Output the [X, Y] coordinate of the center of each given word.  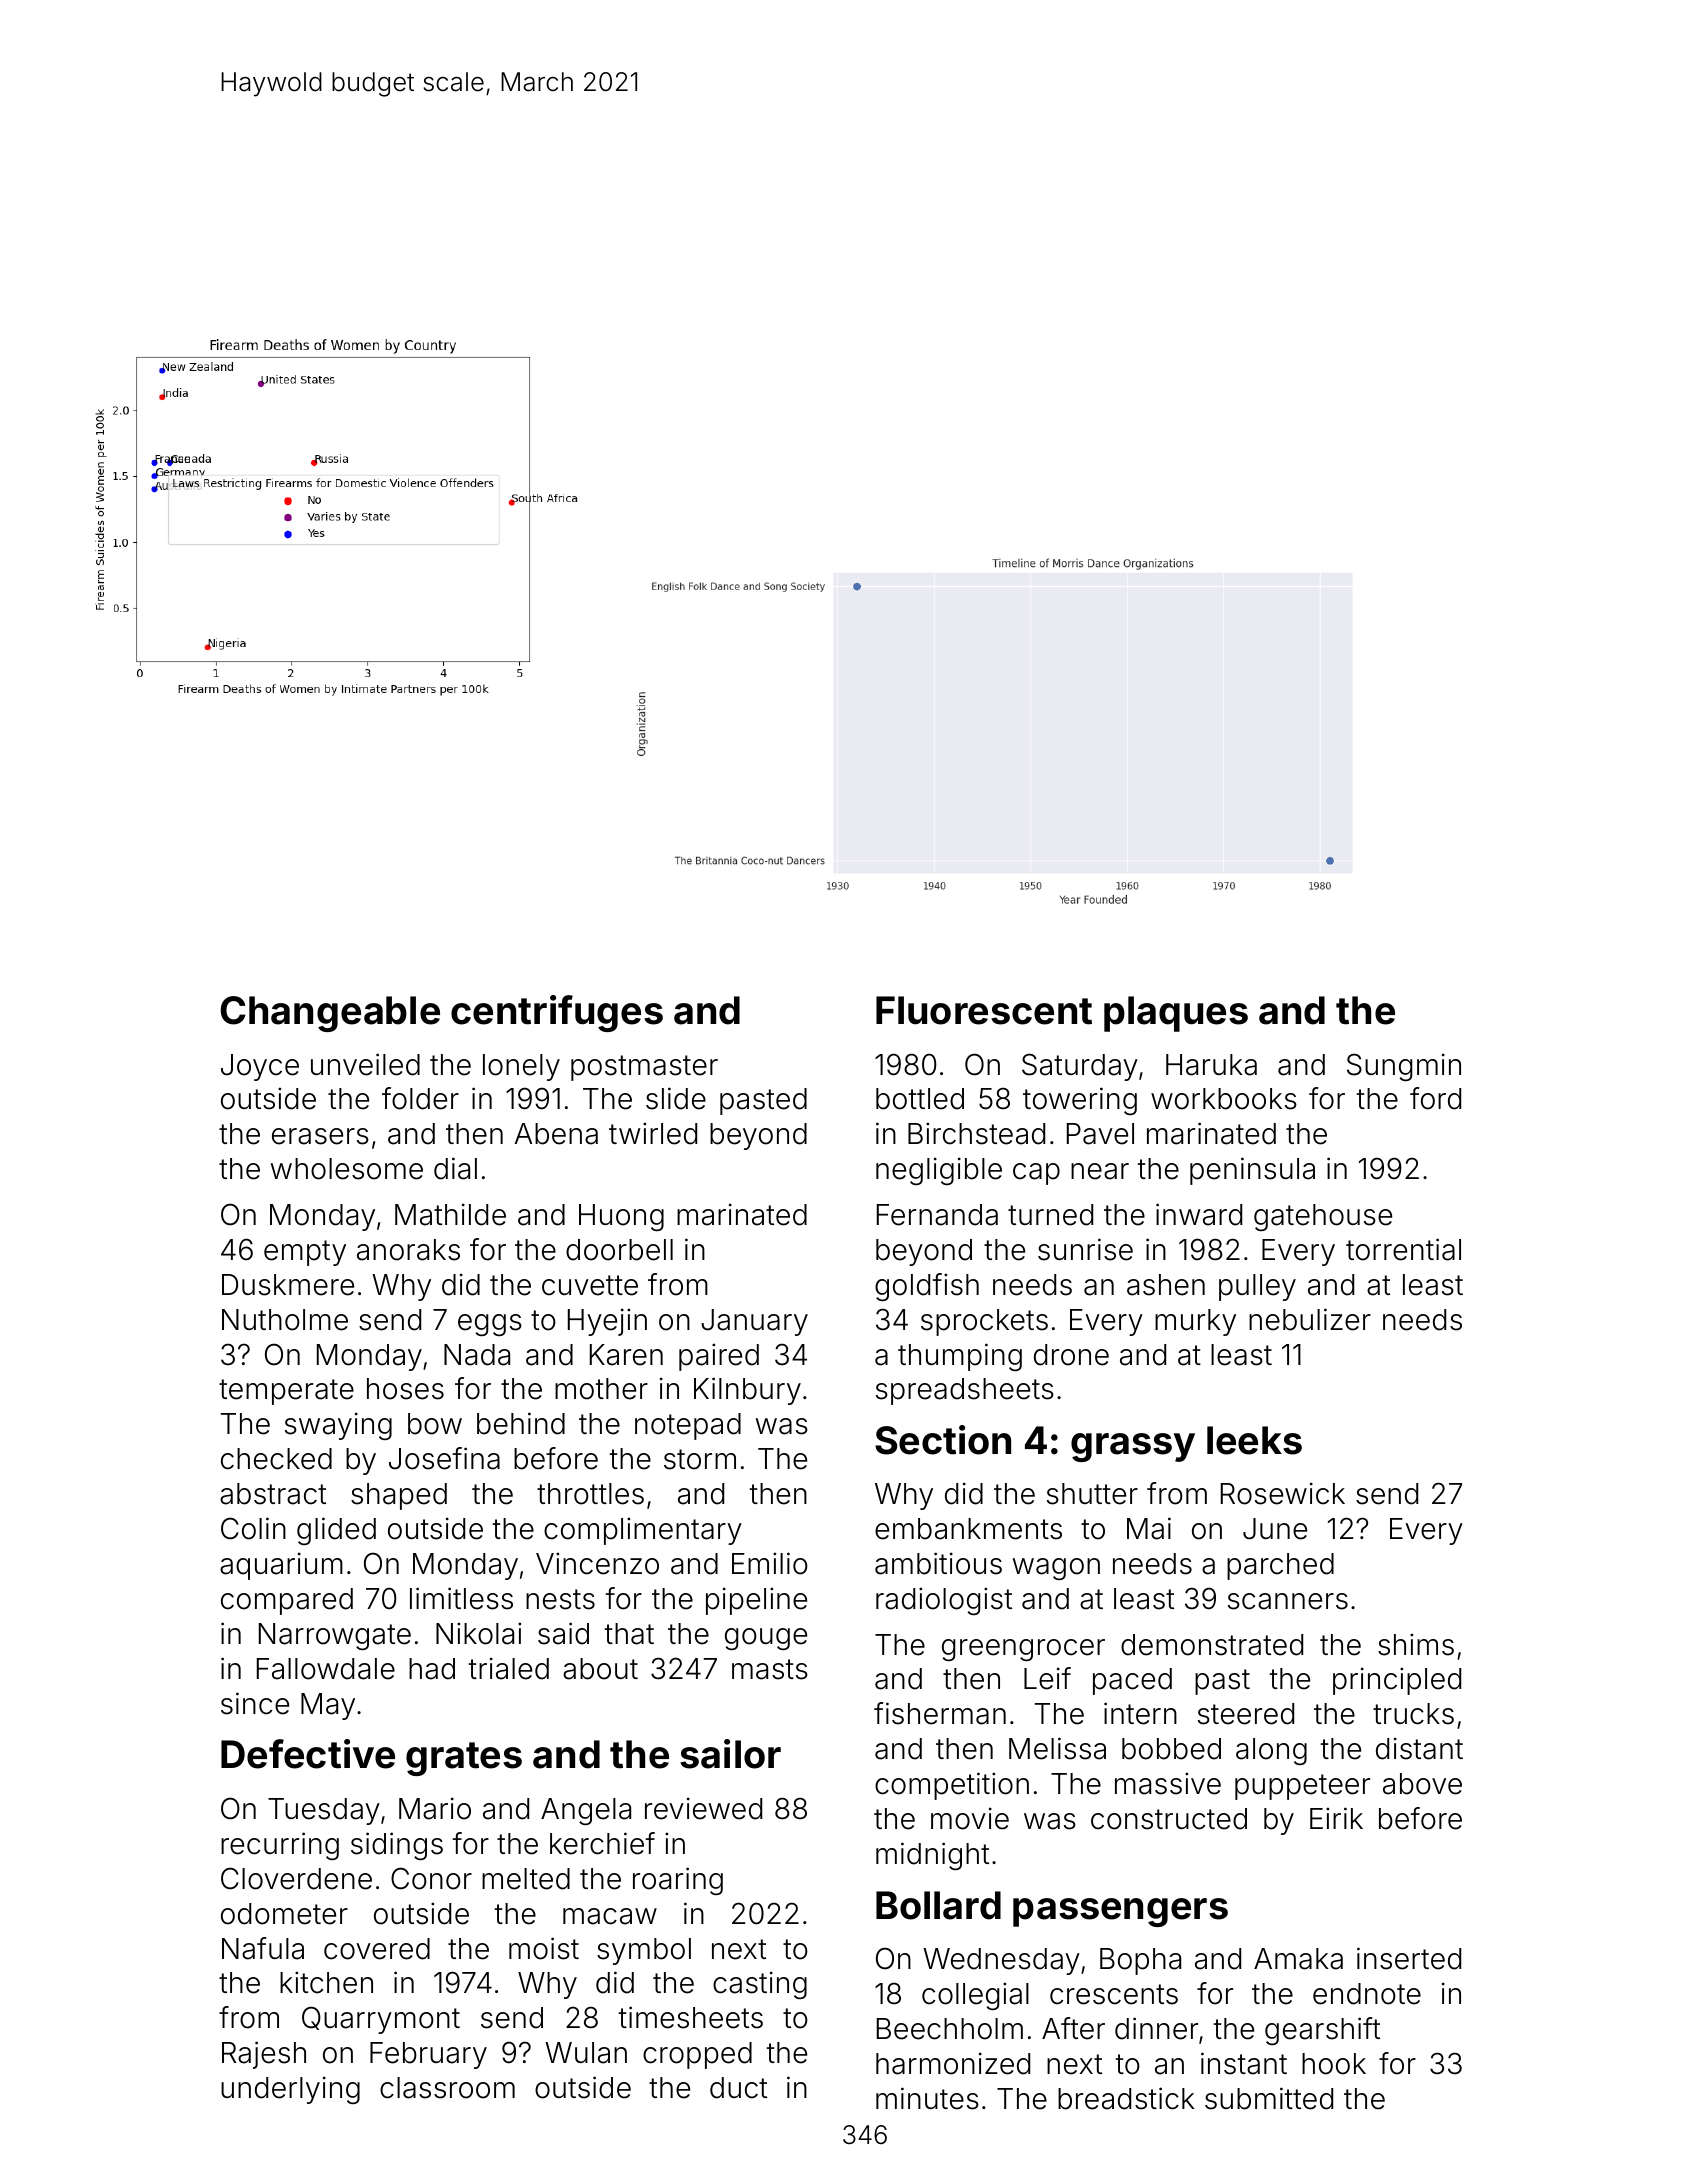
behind [521, 1423]
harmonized [953, 2063]
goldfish [927, 1287]
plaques [1176, 1014]
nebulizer [1310, 1319]
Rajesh [264, 2055]
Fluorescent [984, 1010]
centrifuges [557, 1013]
